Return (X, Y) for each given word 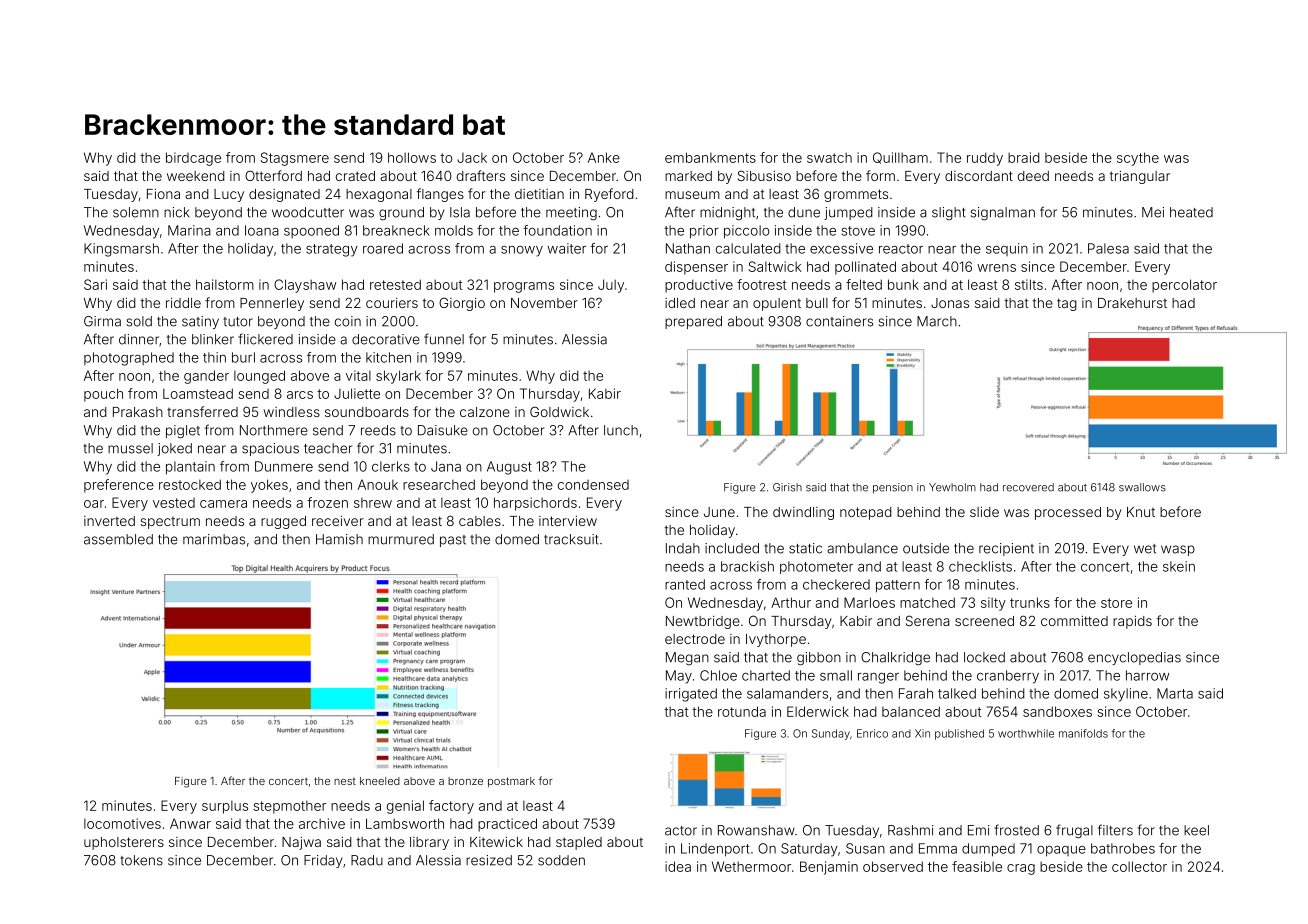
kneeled (380, 781)
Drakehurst (1132, 303)
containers (839, 321)
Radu (367, 860)
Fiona (163, 194)
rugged (283, 522)
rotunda (742, 711)
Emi (978, 830)
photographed (129, 359)
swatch (829, 158)
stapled (579, 843)
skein (1179, 566)
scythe (1138, 159)
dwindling (803, 513)
